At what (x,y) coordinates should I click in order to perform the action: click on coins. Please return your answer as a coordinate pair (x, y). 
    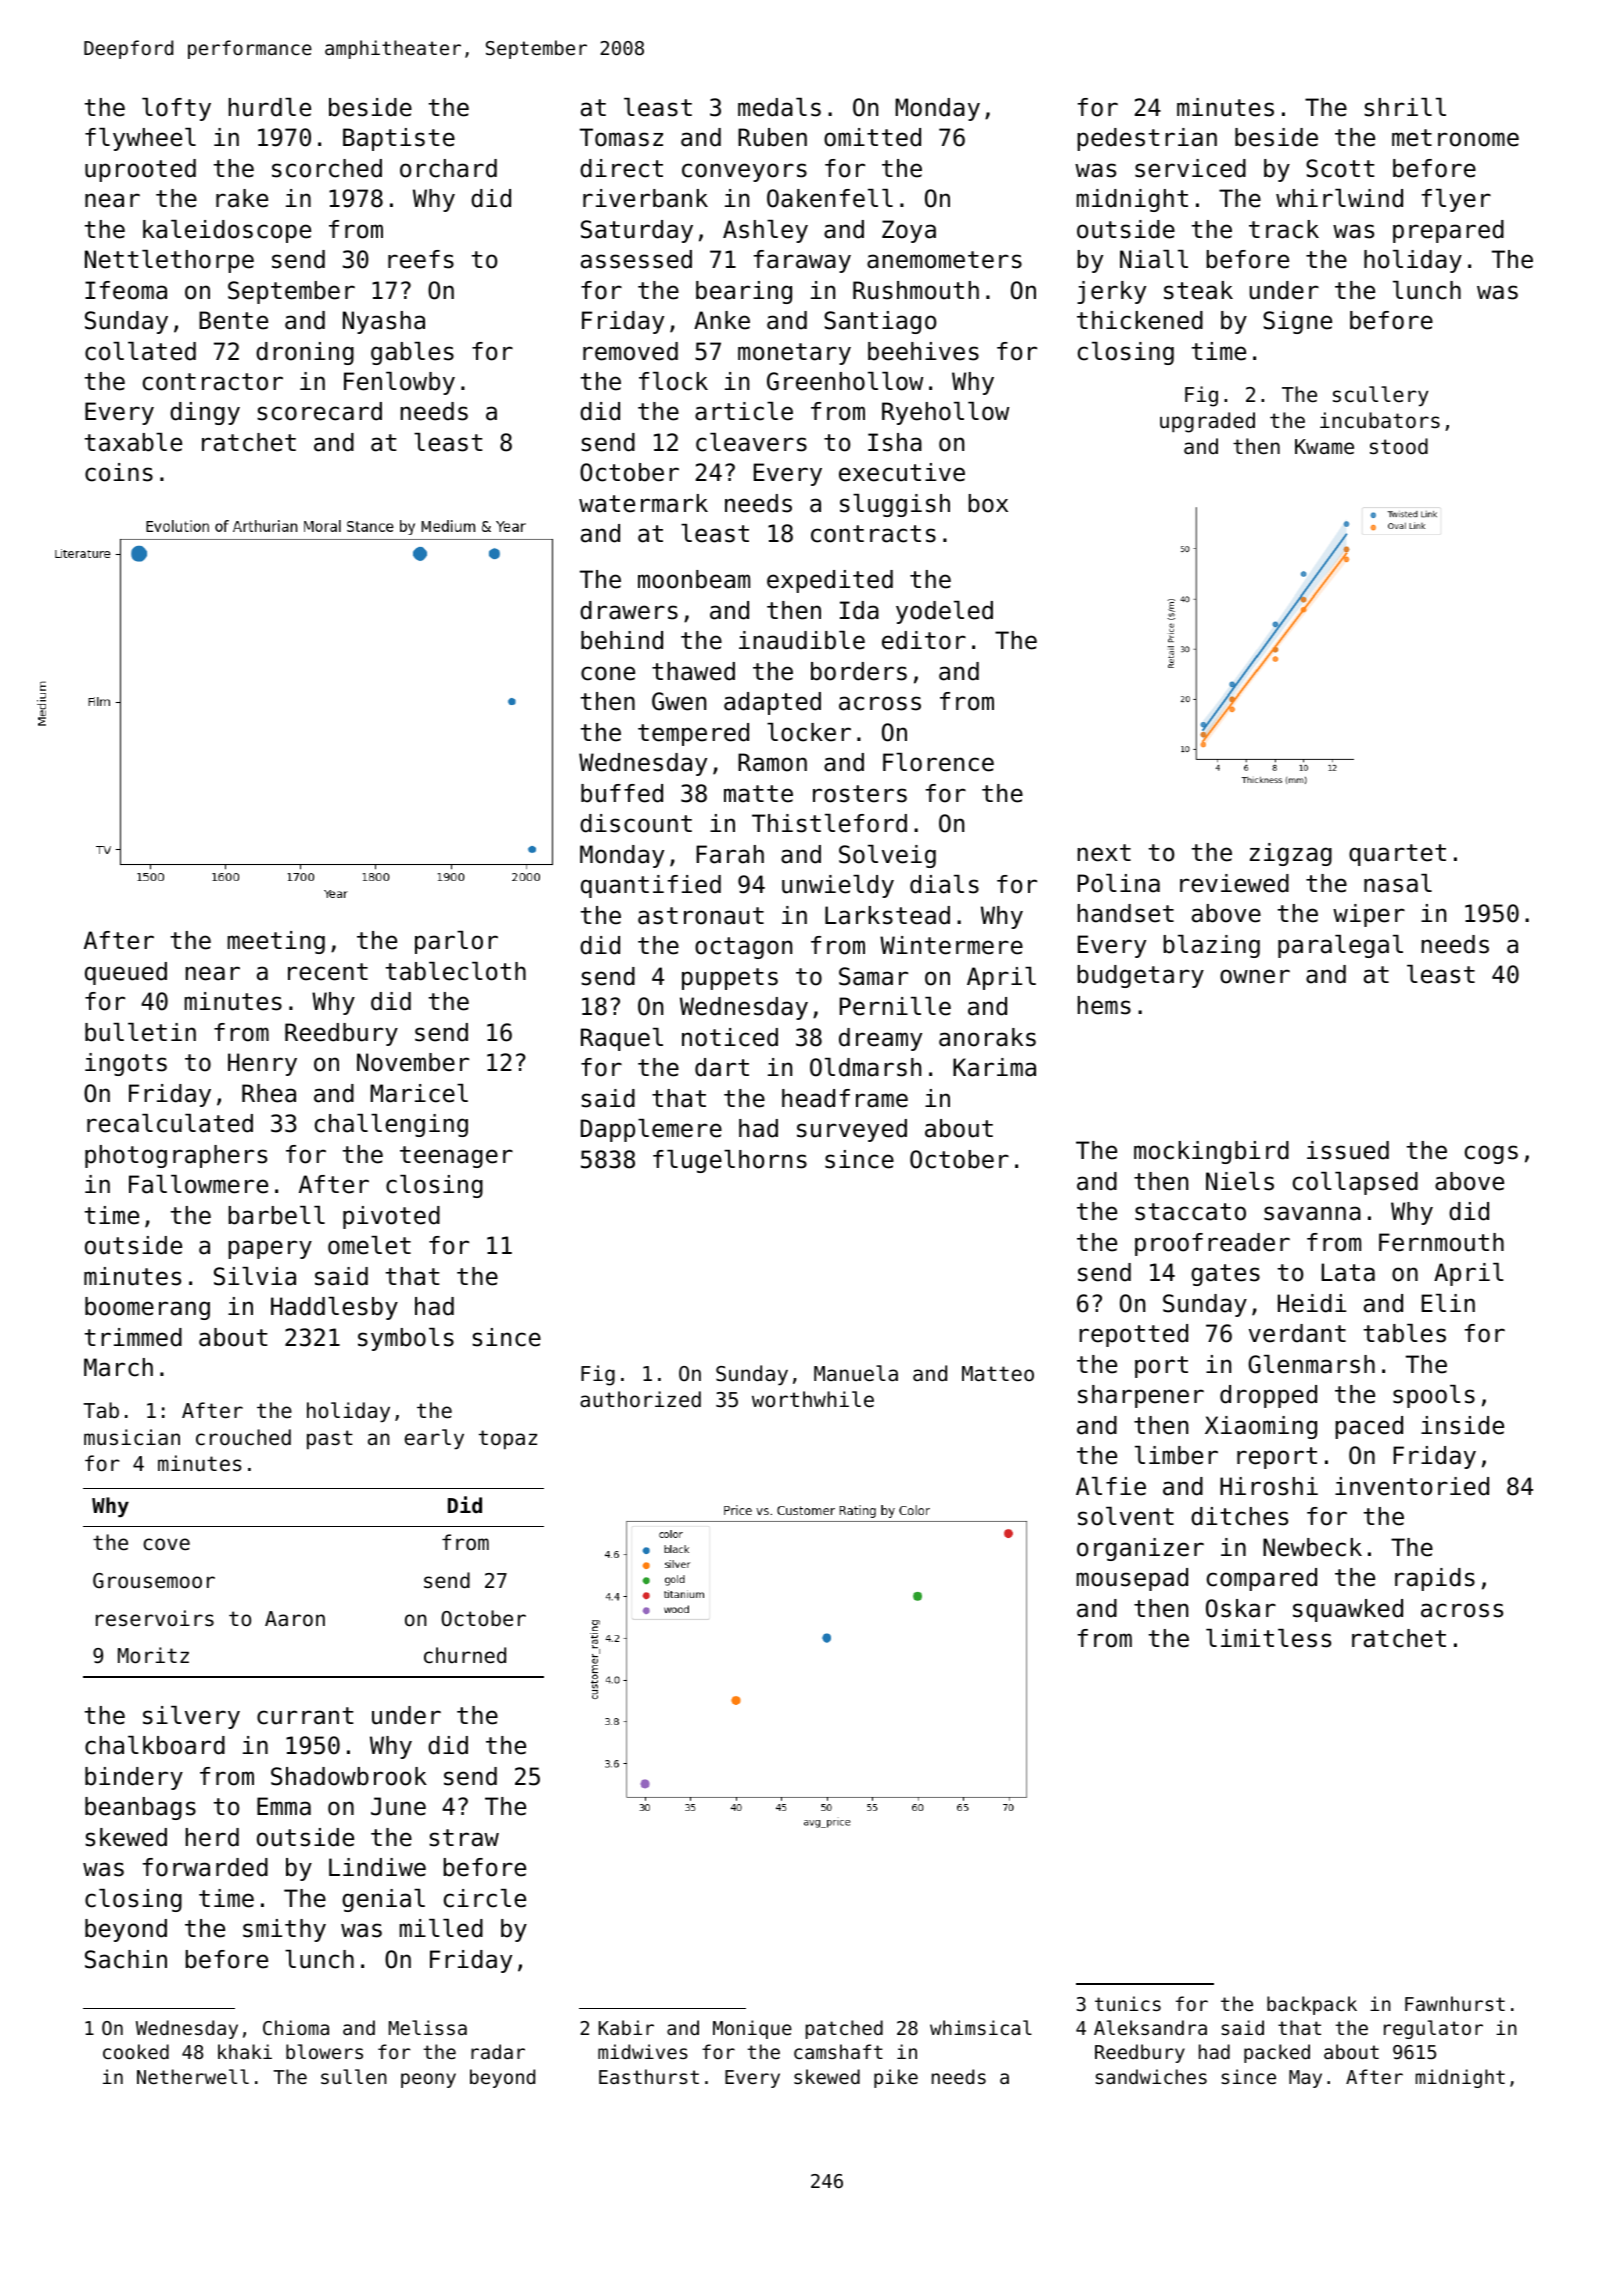
    Looking at the image, I should click on (119, 472).
